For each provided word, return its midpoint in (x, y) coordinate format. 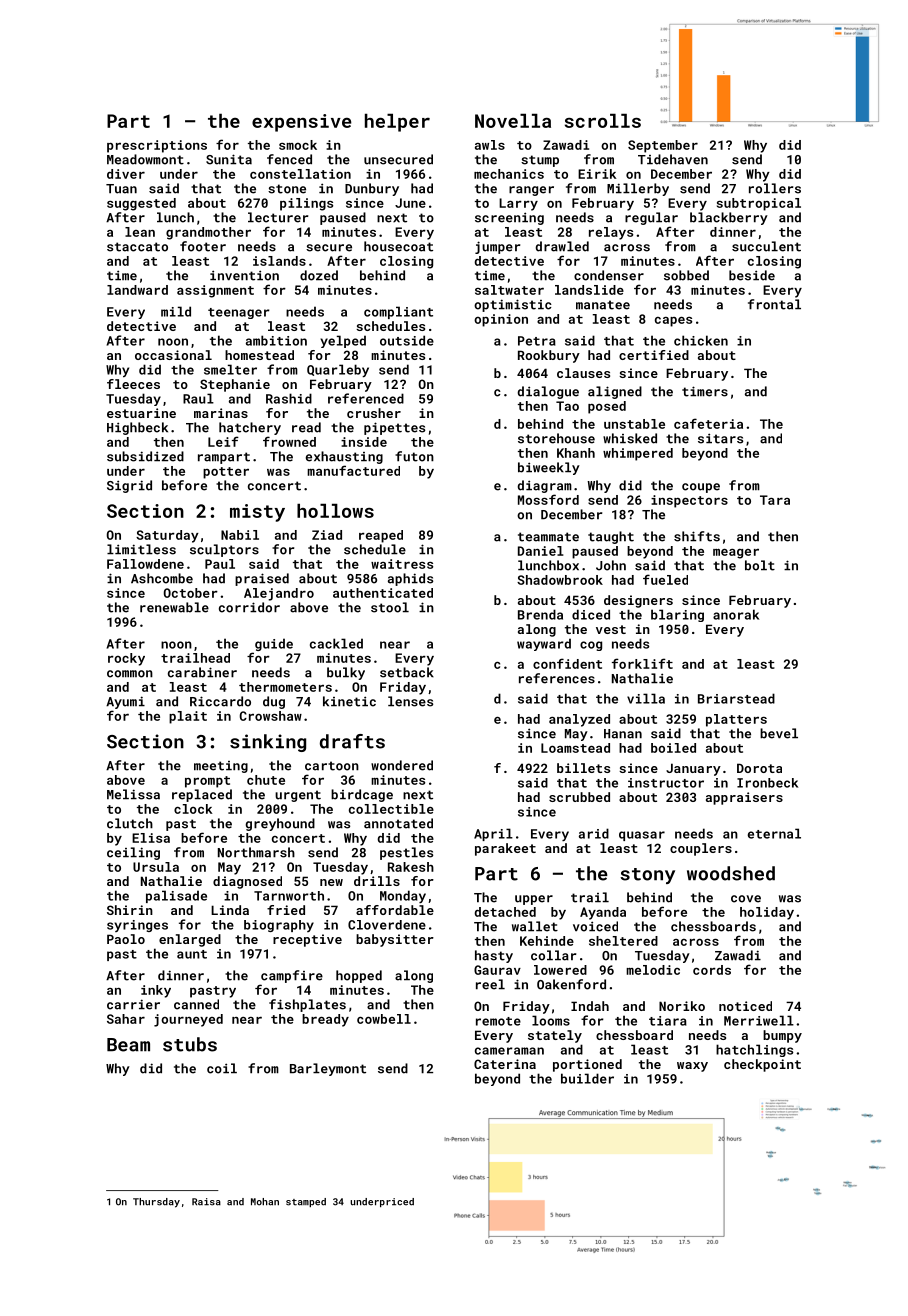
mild (176, 311)
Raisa (206, 1202)
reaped (381, 536)
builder (587, 1078)
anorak (736, 614)
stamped (306, 1202)
